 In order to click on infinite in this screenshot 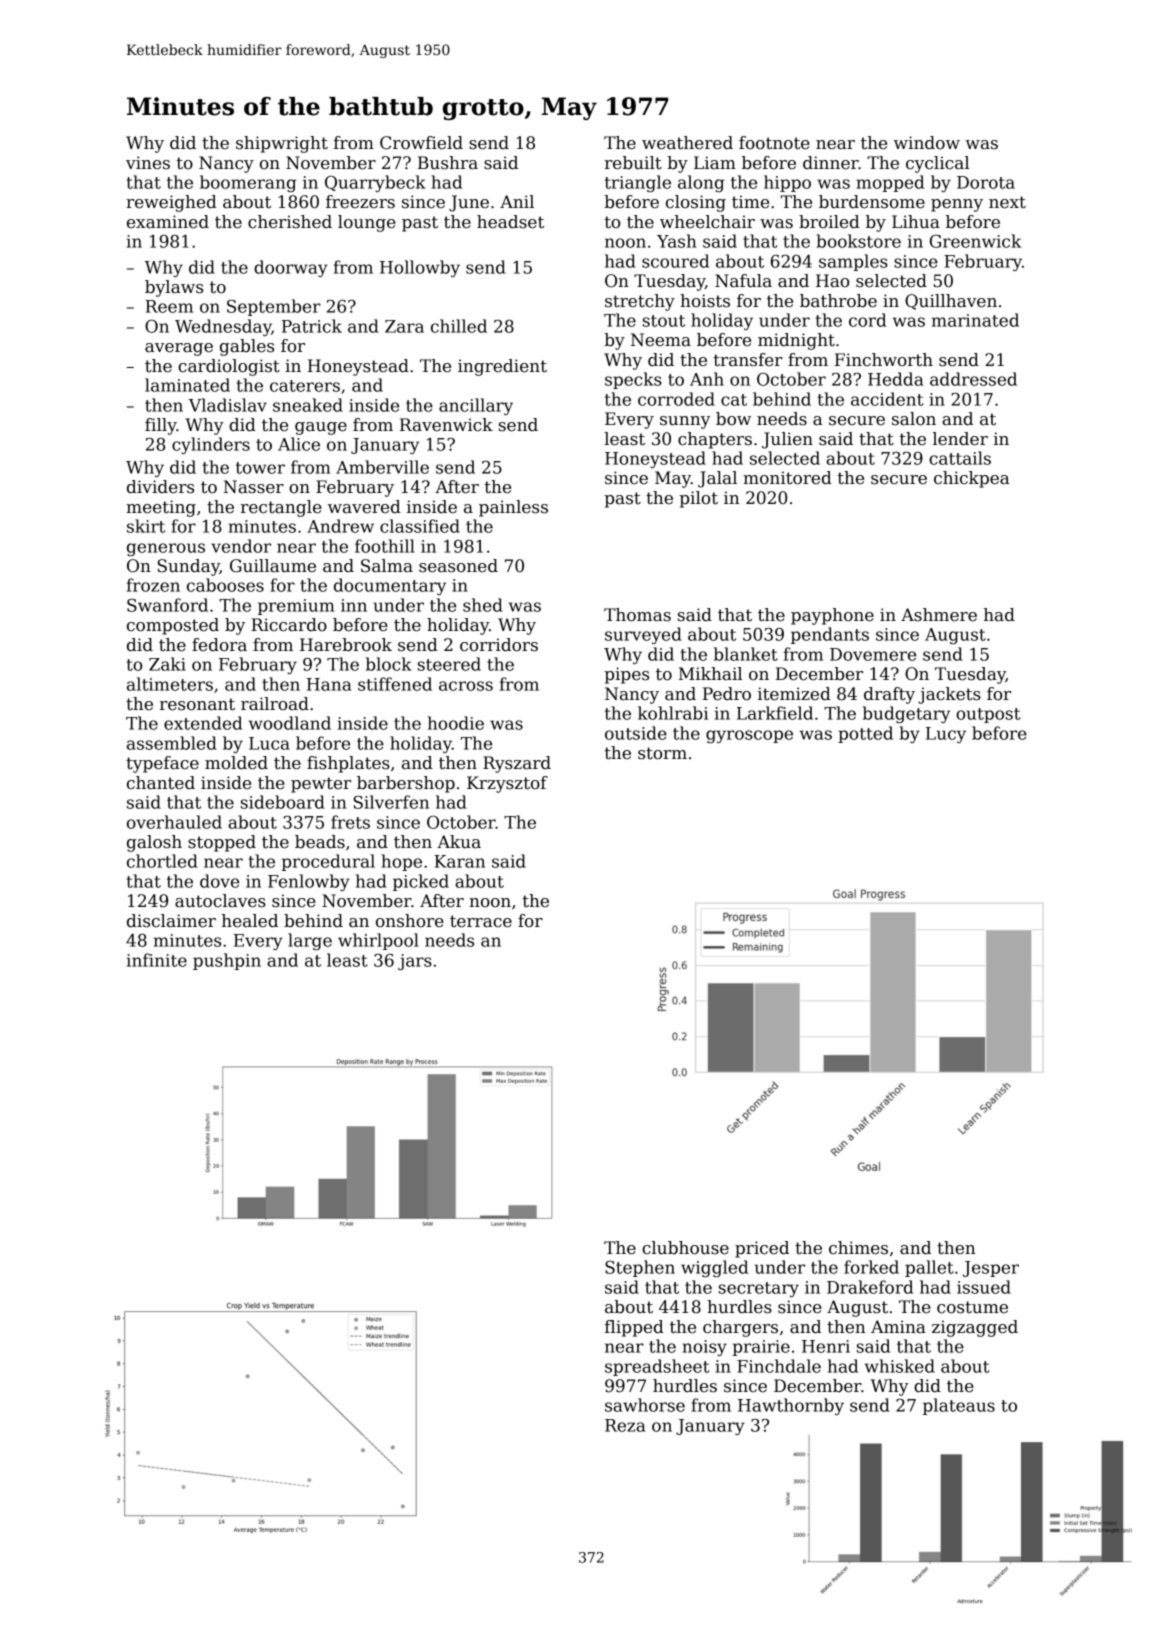, I will do `click(157, 960)`.
